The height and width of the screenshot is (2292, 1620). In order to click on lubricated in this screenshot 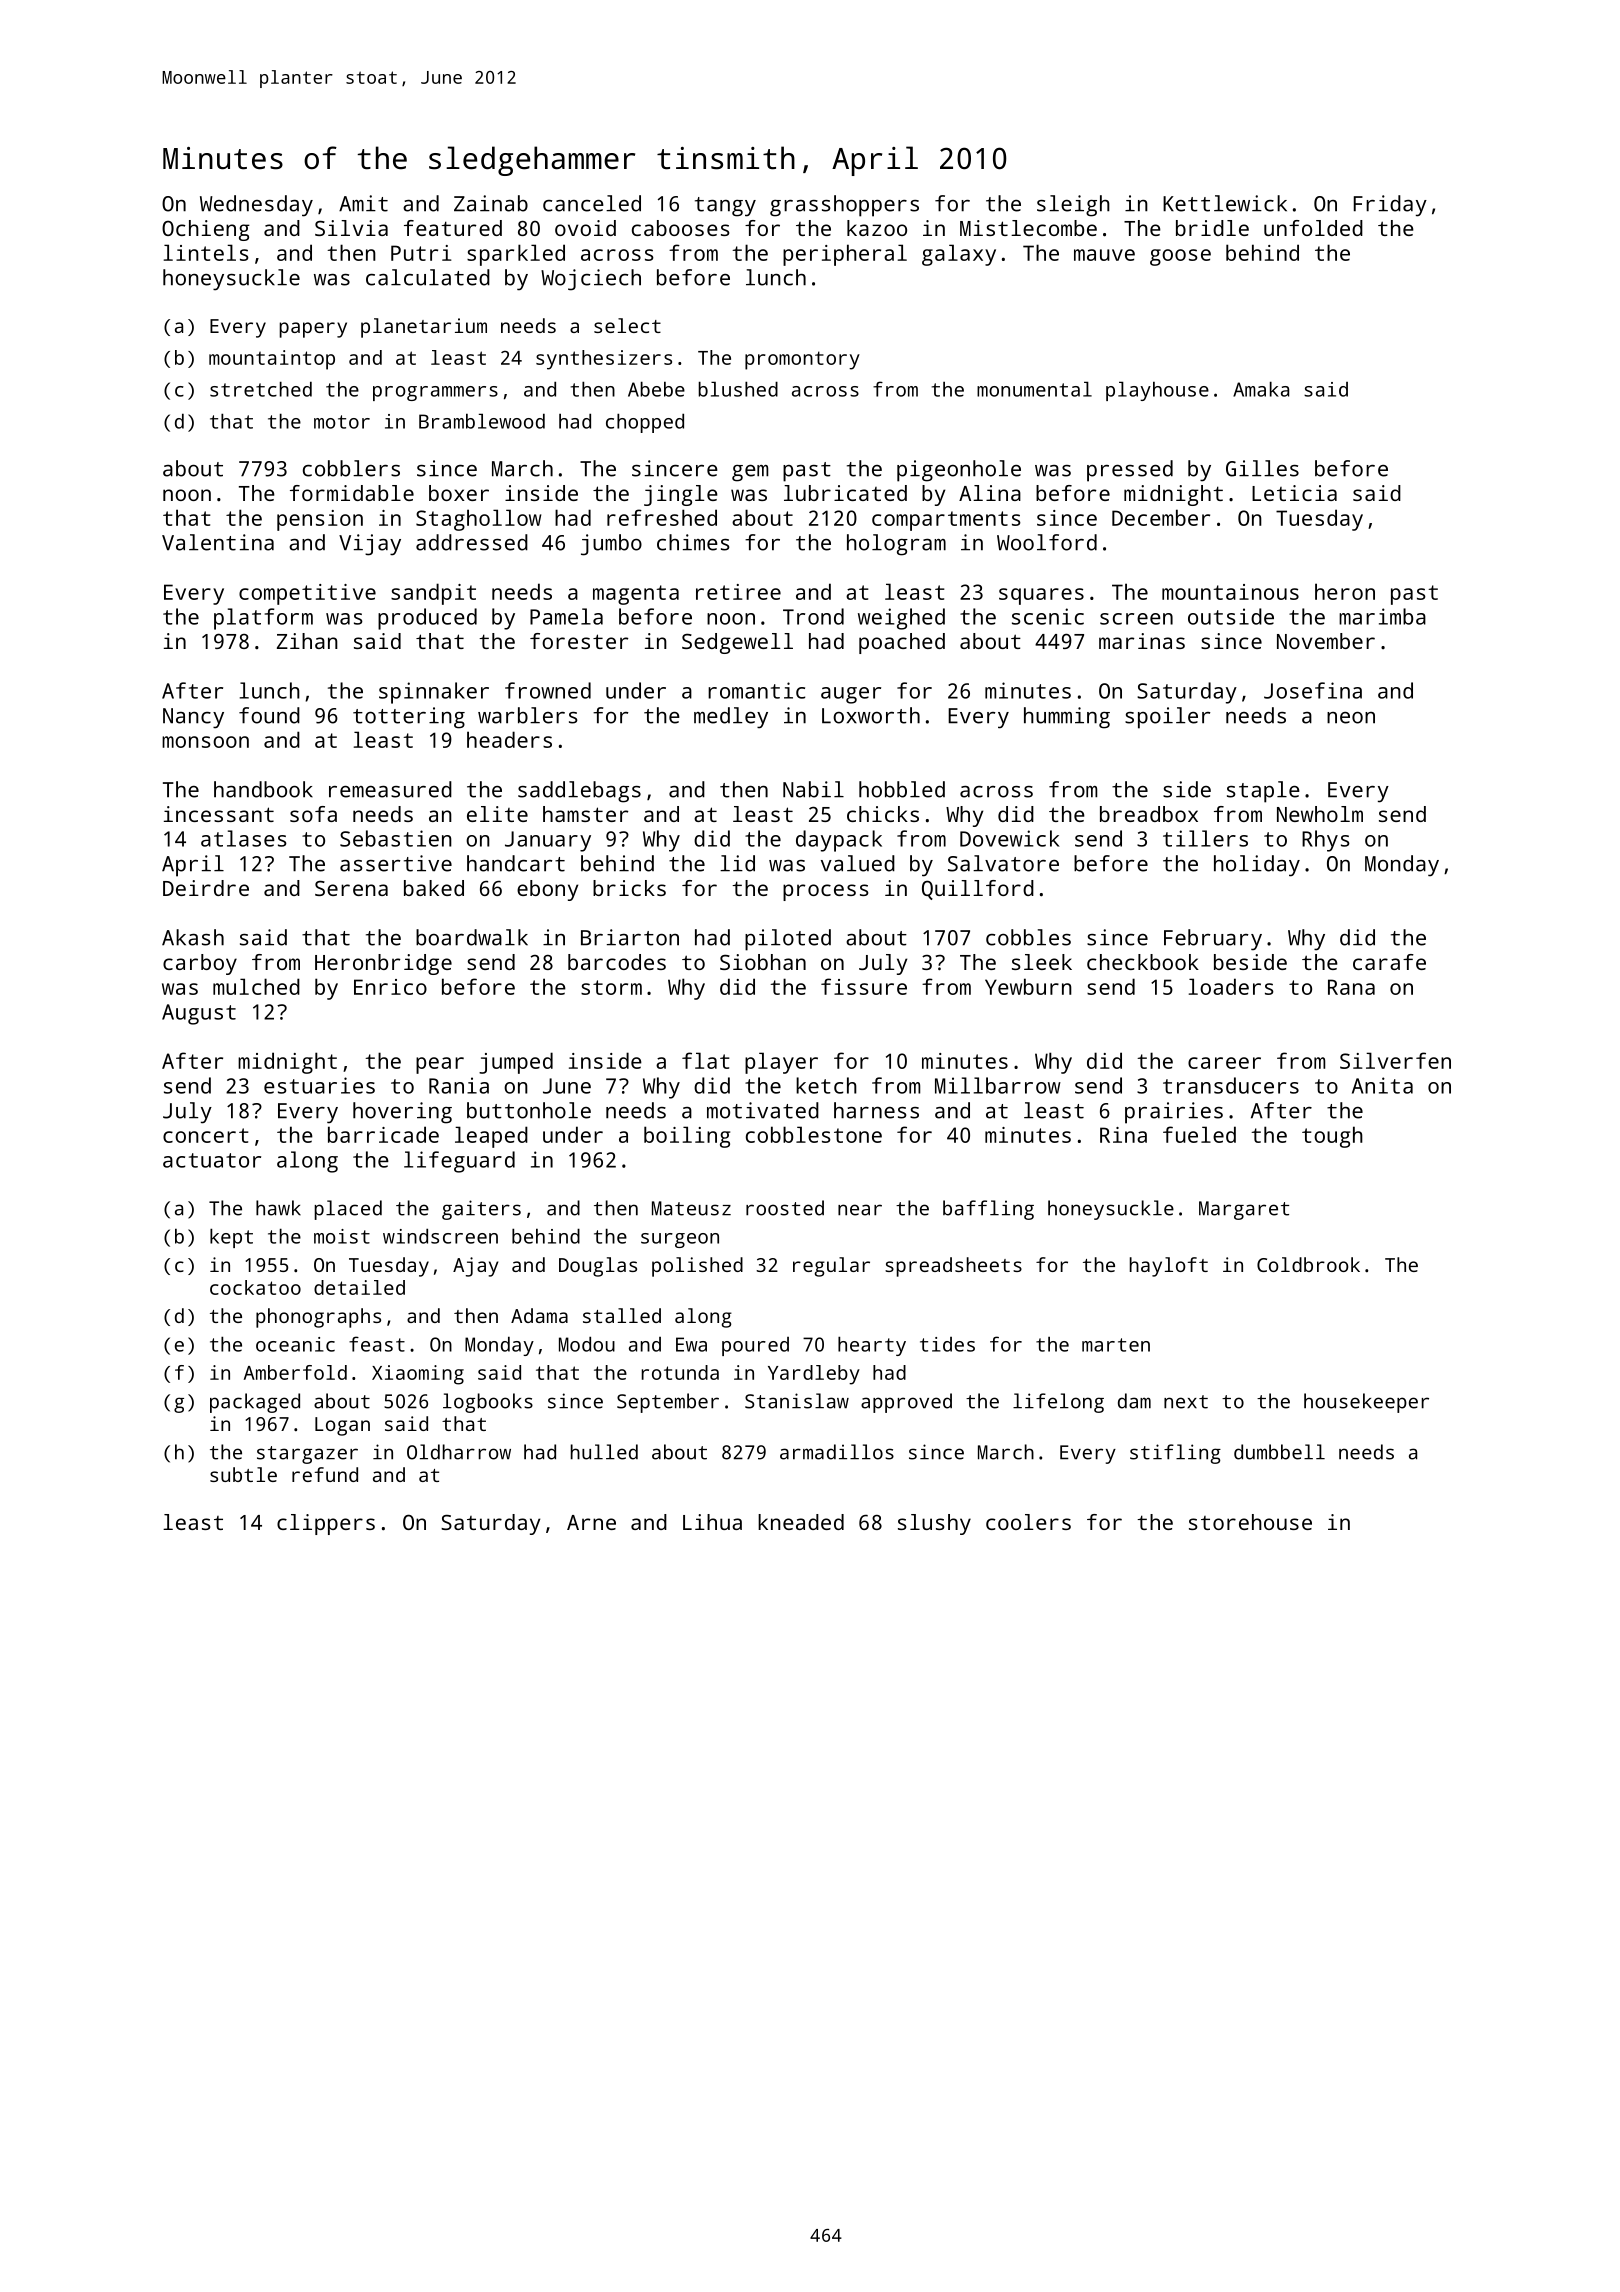, I will do `click(845, 493)`.
